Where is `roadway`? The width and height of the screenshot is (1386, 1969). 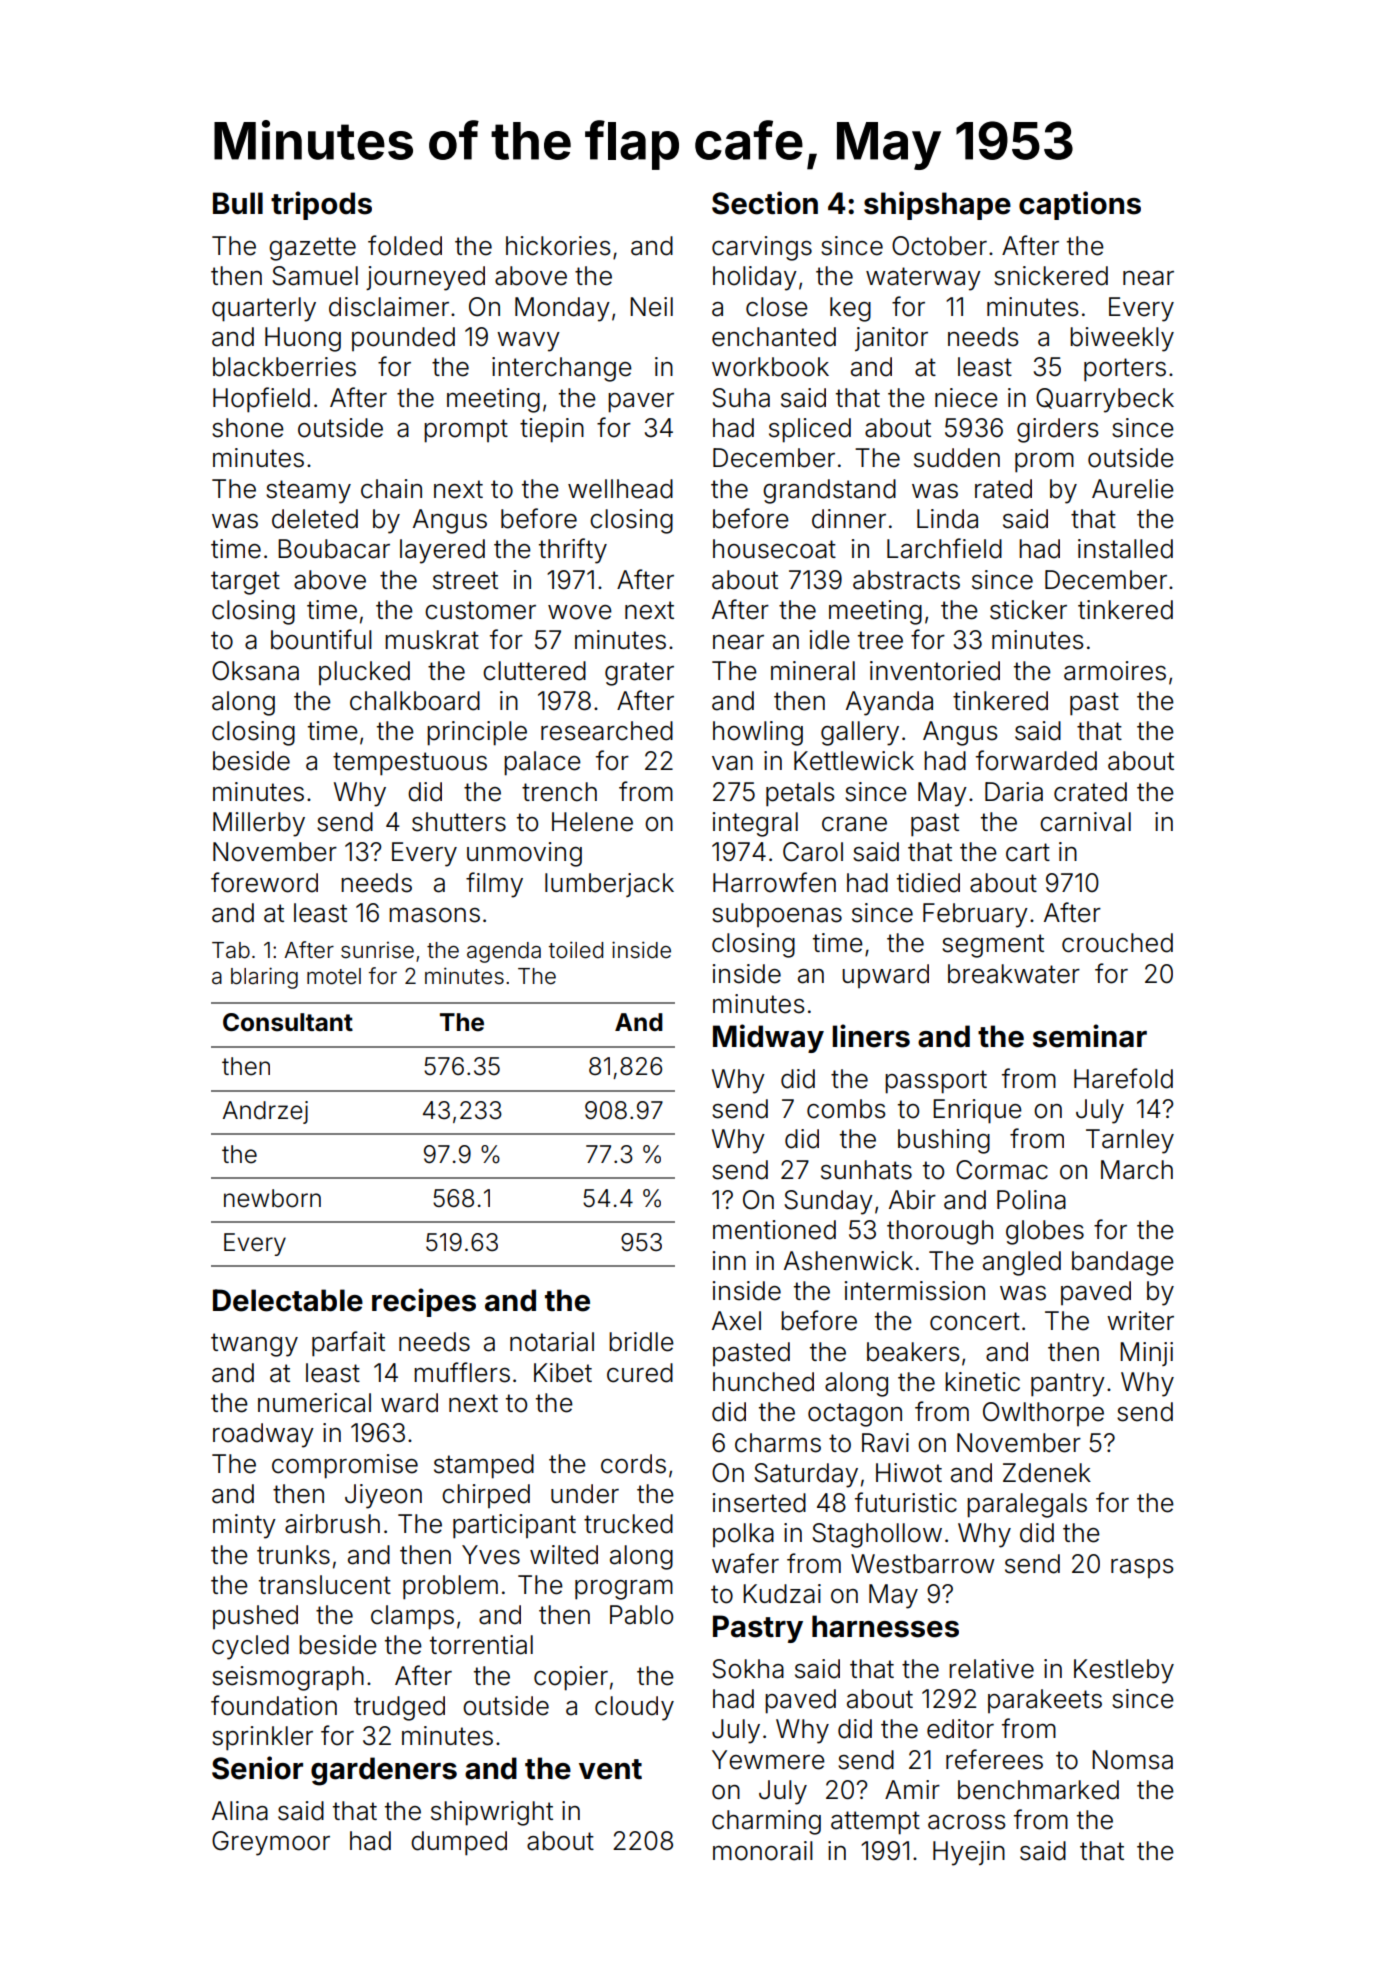 roadway is located at coordinates (263, 1435).
